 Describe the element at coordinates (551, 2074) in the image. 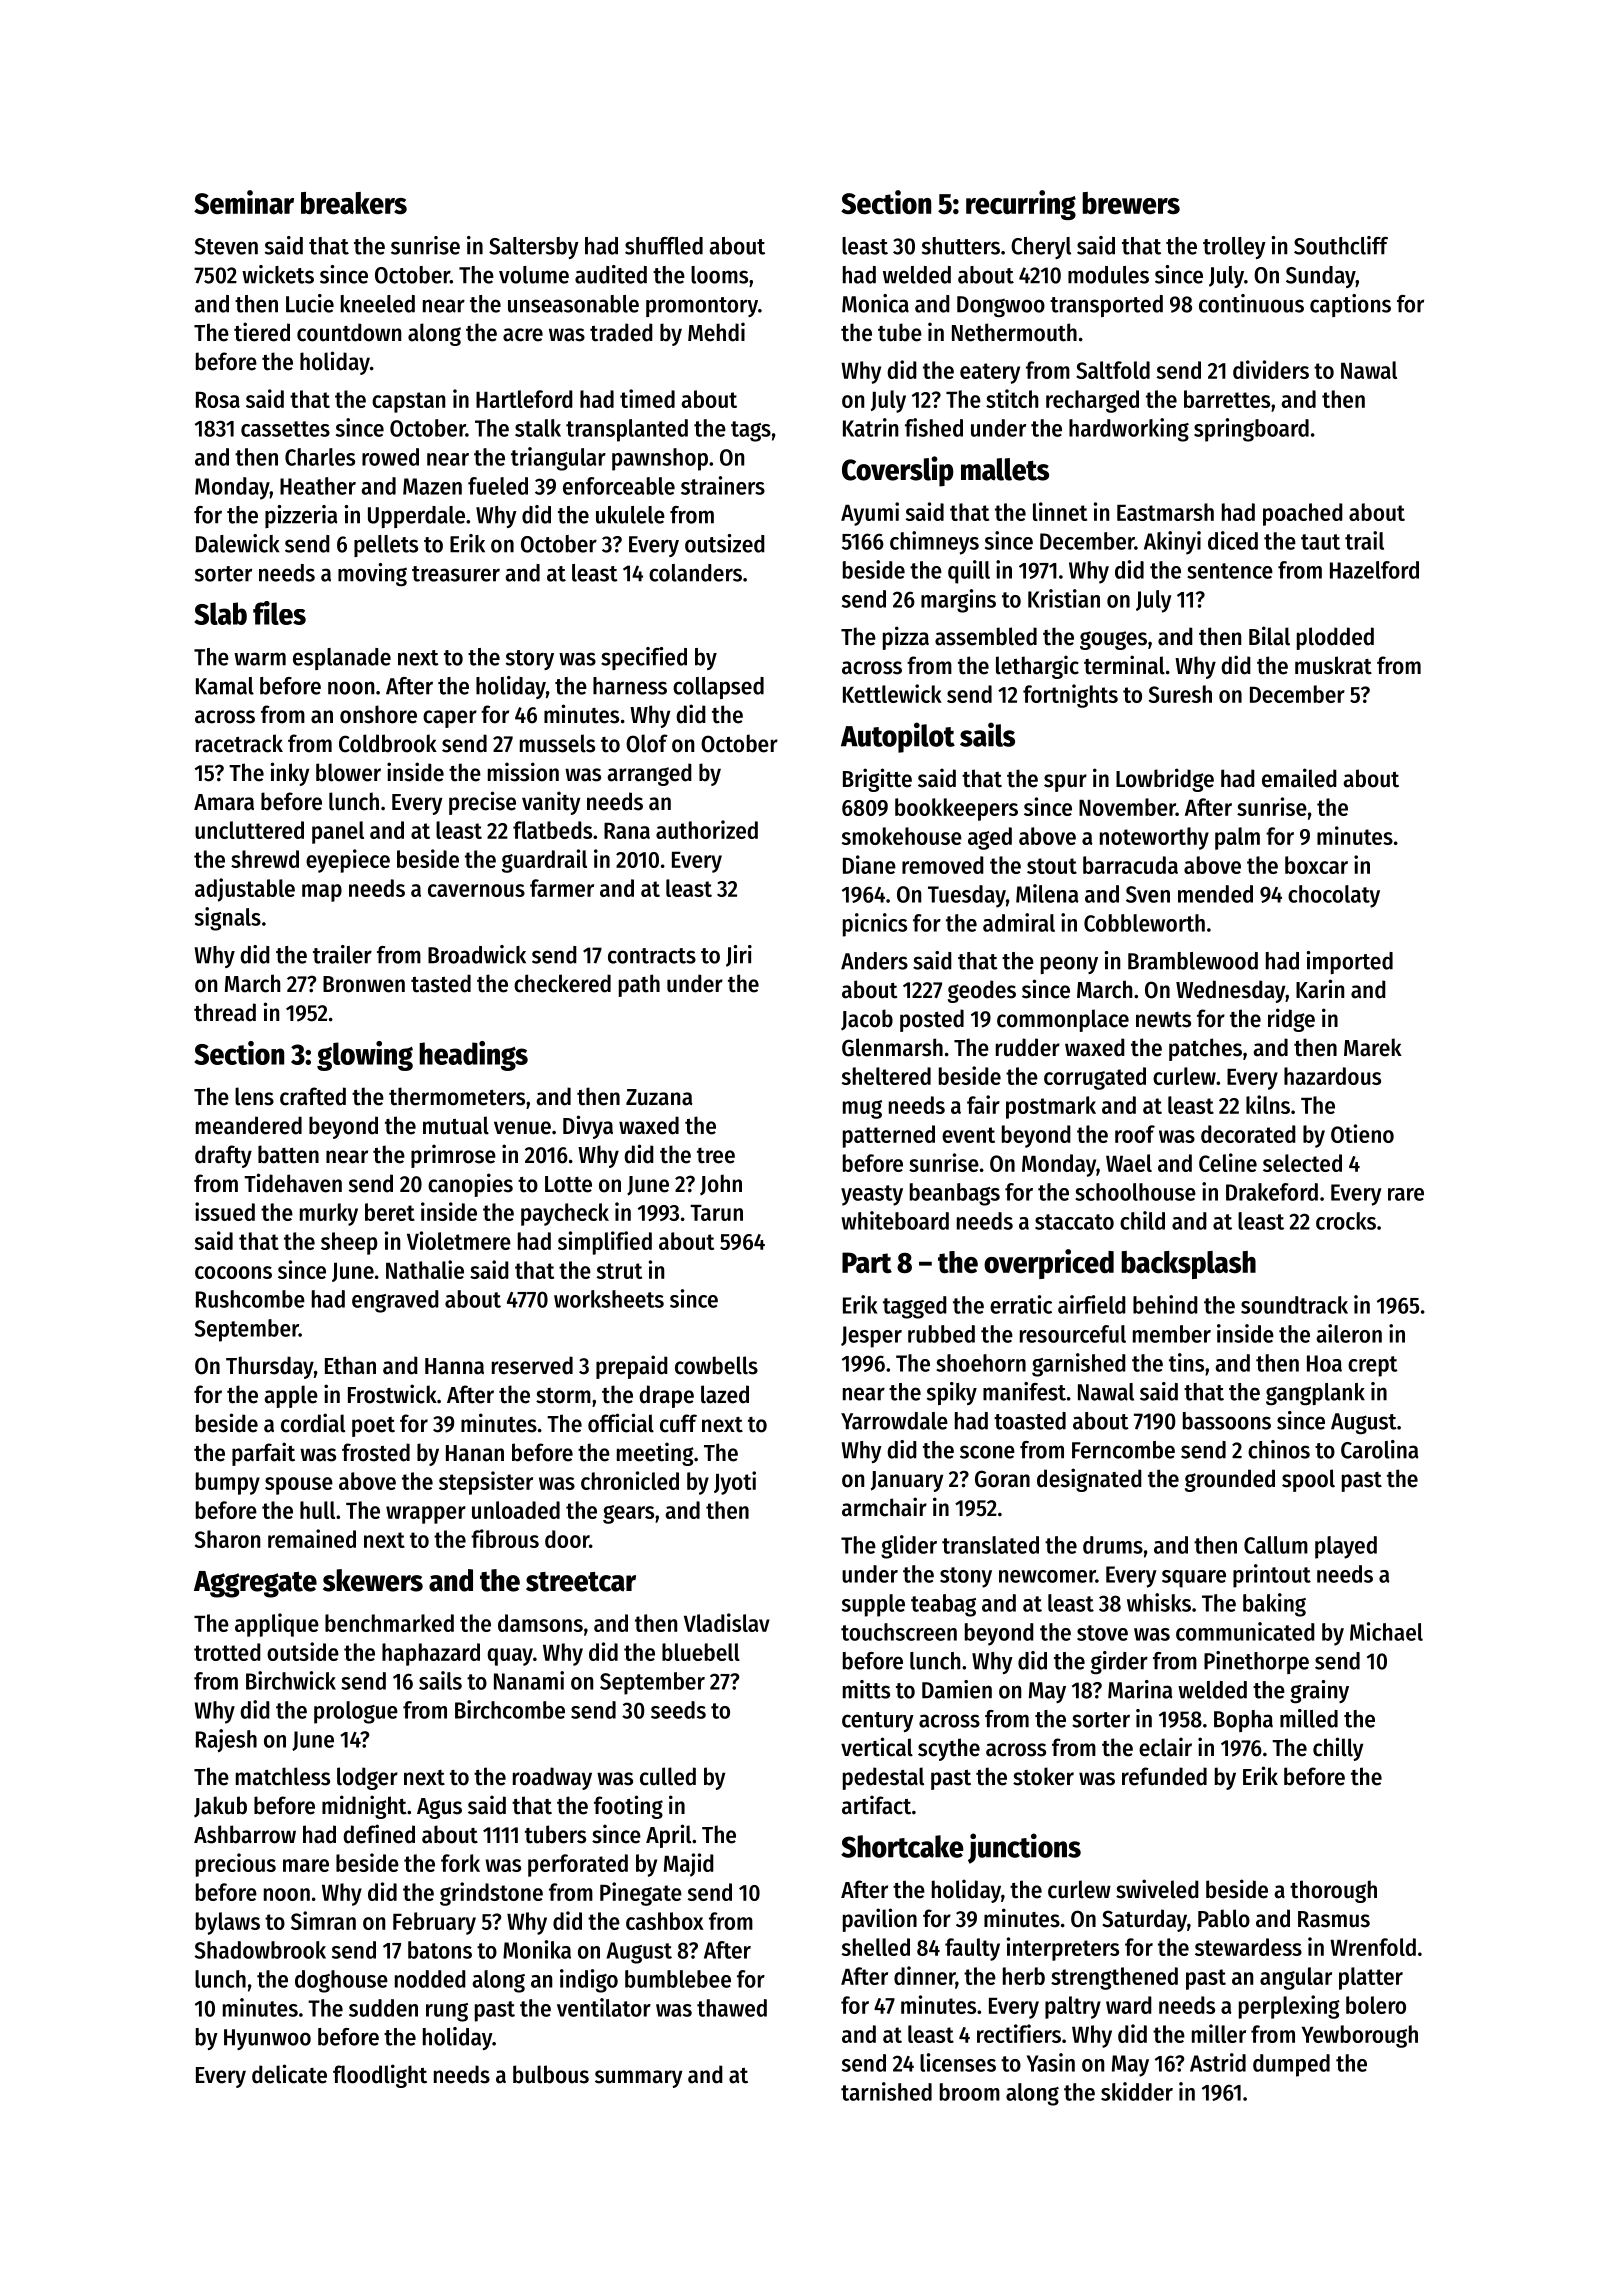

I see `bulbous` at that location.
